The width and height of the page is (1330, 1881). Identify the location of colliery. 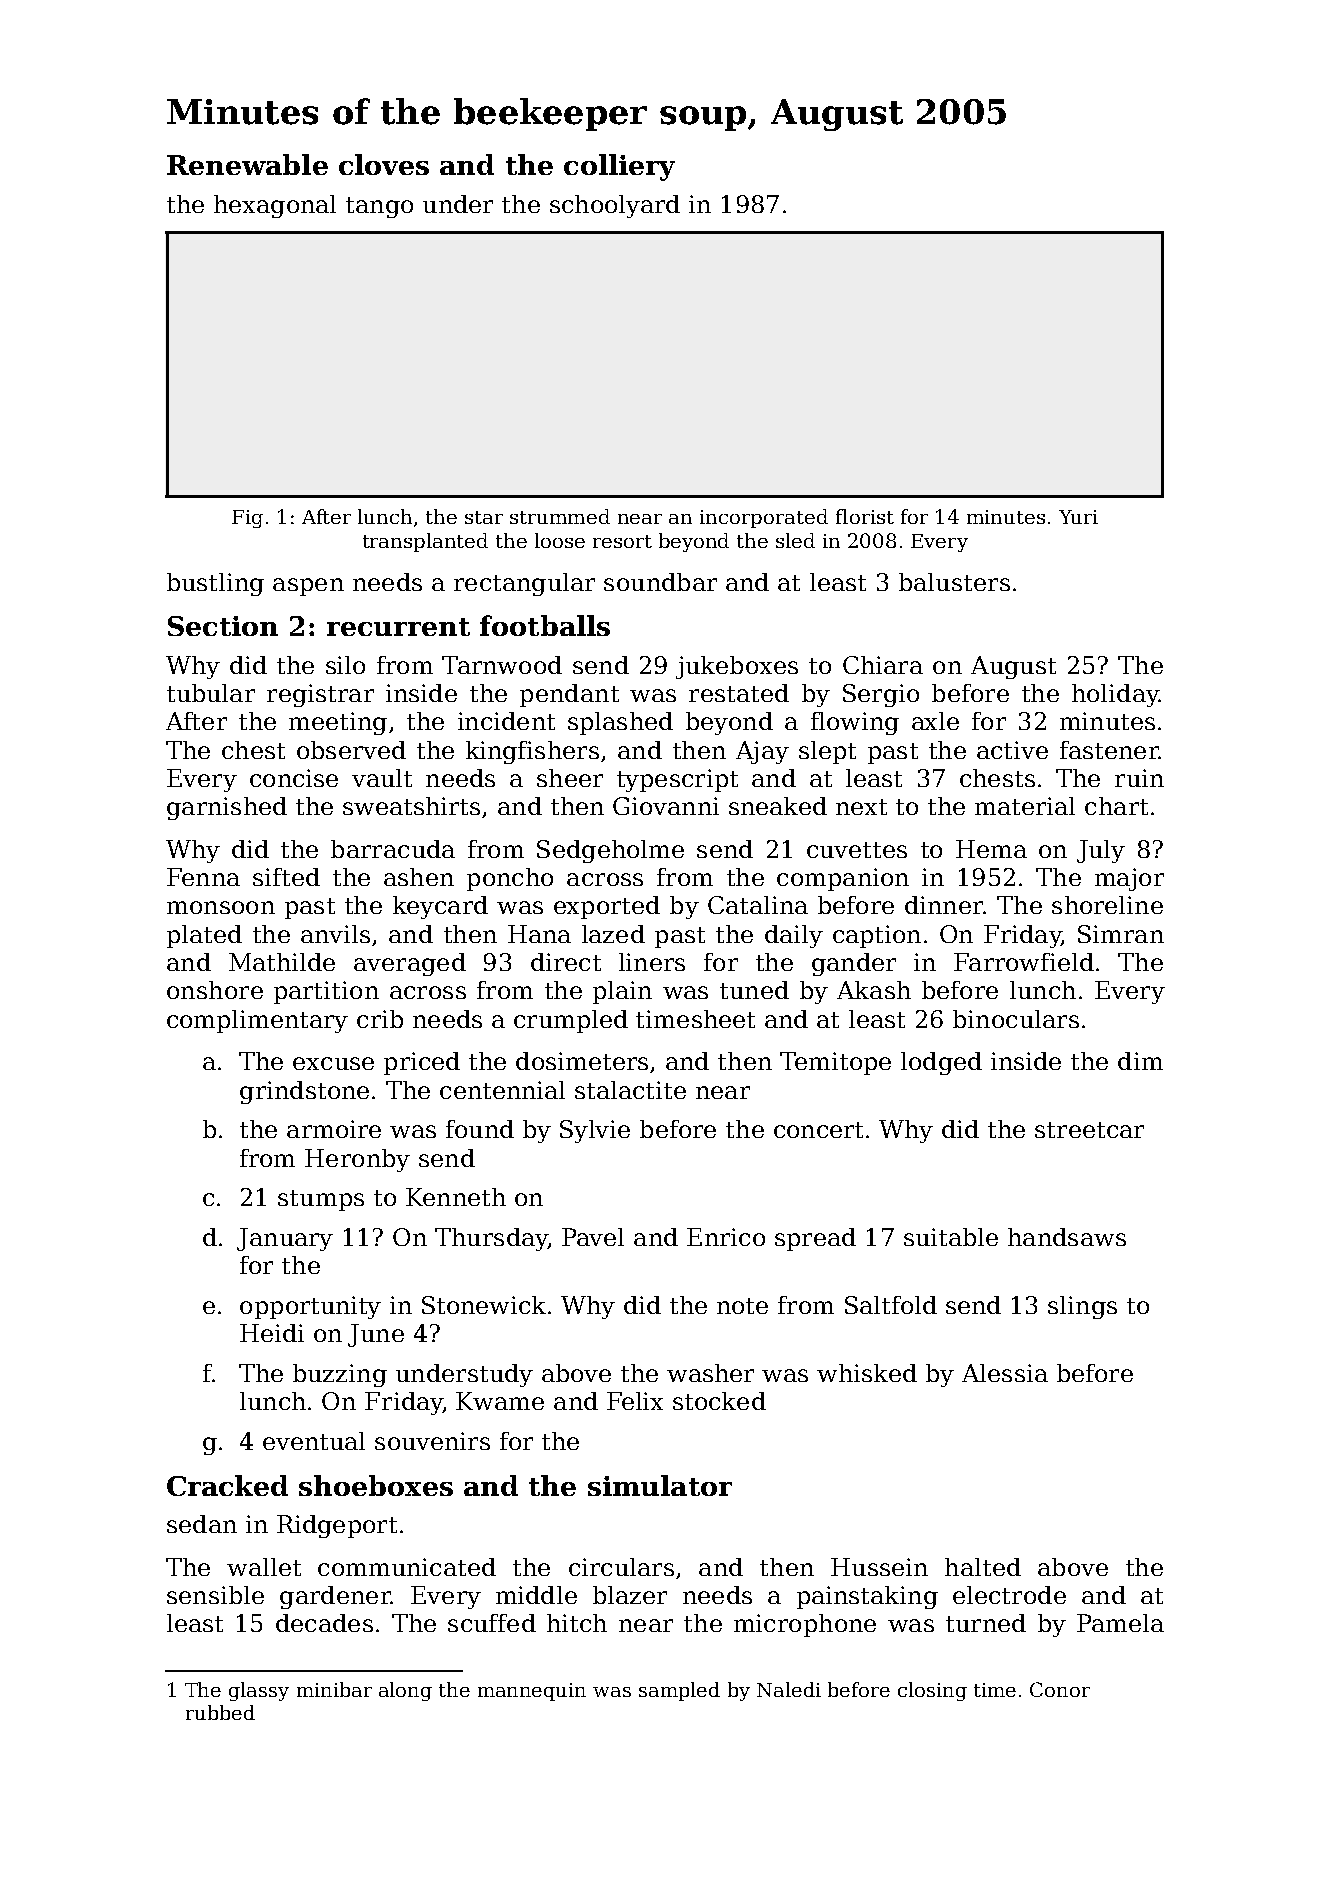
(619, 167).
